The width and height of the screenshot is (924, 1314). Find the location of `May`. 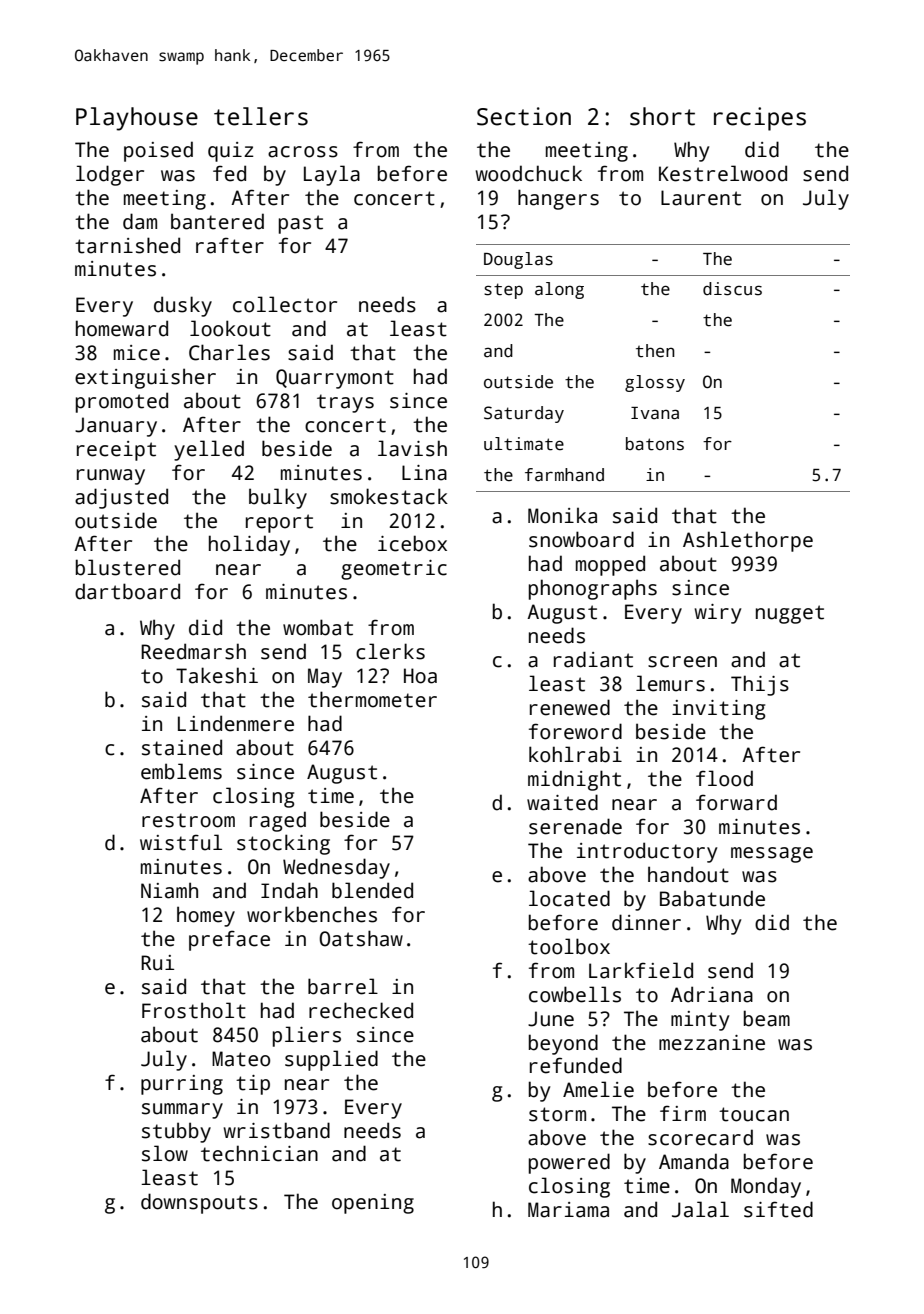

May is located at coordinates (325, 678).
